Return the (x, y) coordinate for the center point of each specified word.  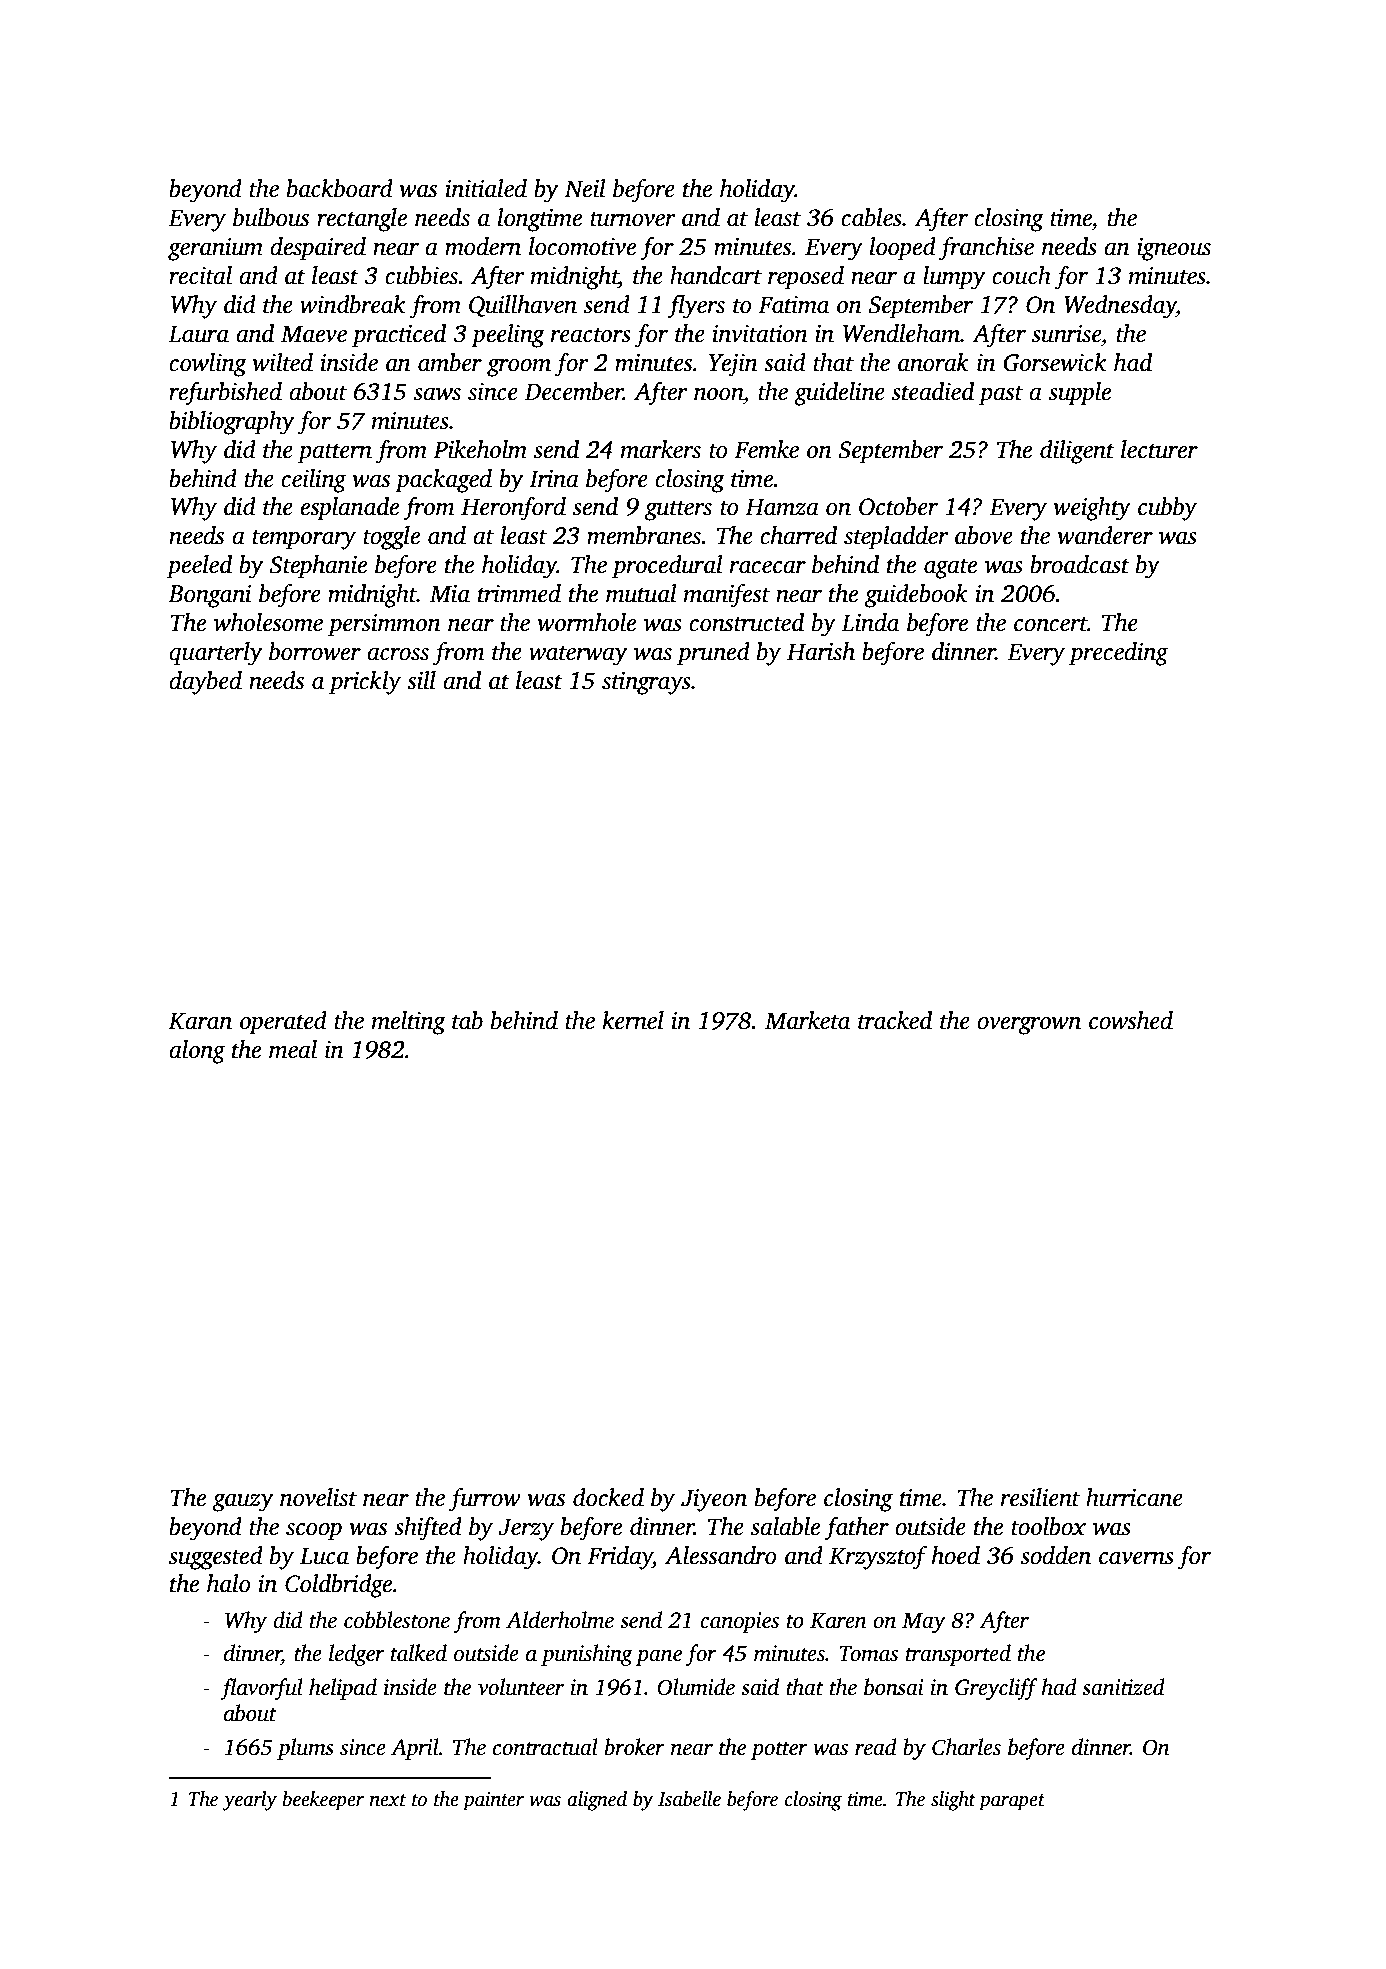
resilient (1040, 1497)
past (1001, 395)
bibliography (232, 423)
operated (283, 1023)
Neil (585, 188)
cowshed (1131, 1020)
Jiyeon (714, 1500)
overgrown (1029, 1026)
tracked (895, 1020)
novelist (318, 1497)
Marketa (807, 1020)
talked (419, 1653)
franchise (986, 249)
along (197, 1052)
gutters (678, 510)
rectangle (362, 220)
